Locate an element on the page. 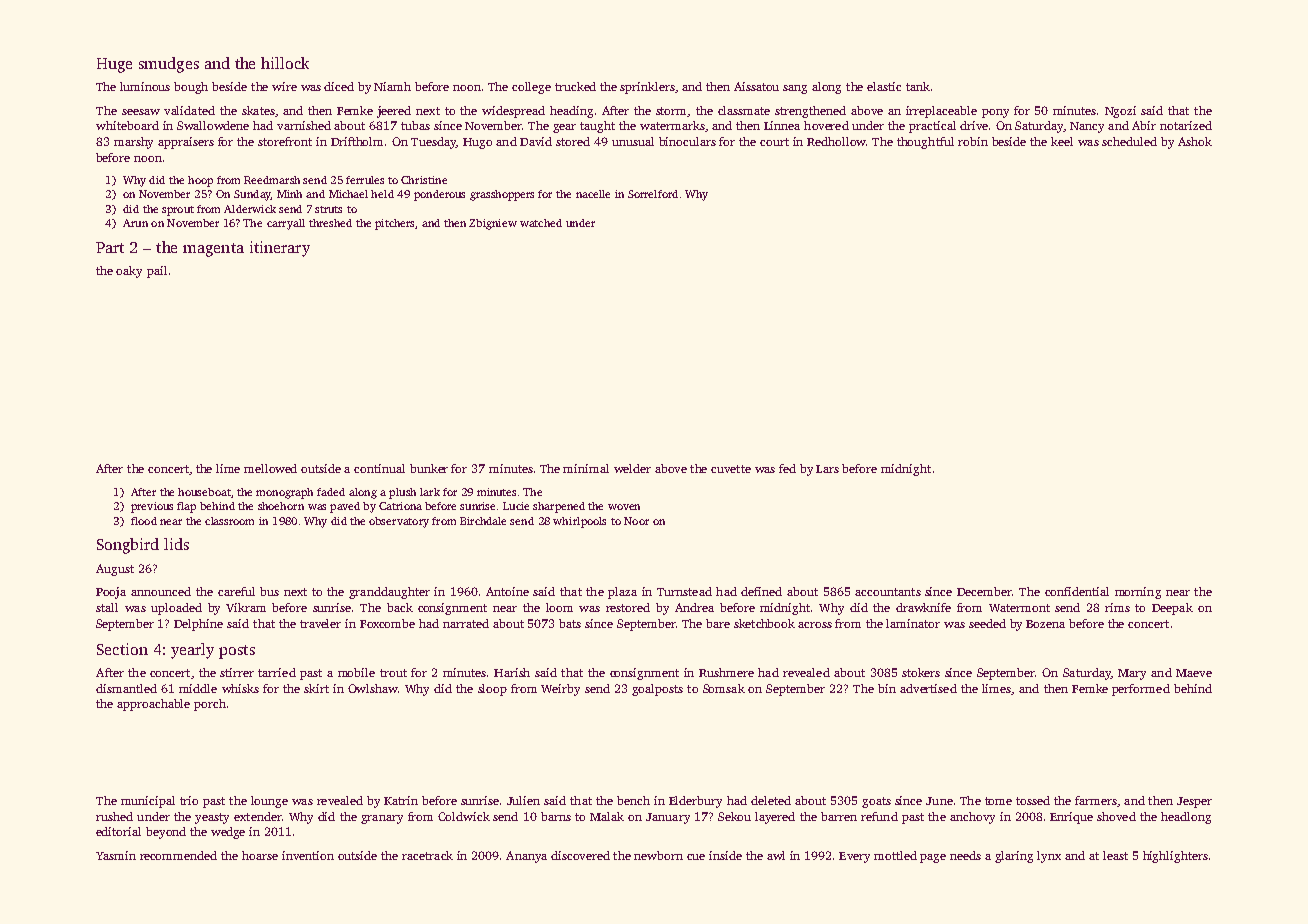 This page has height=924, width=1308. marshy is located at coordinates (133, 143).
